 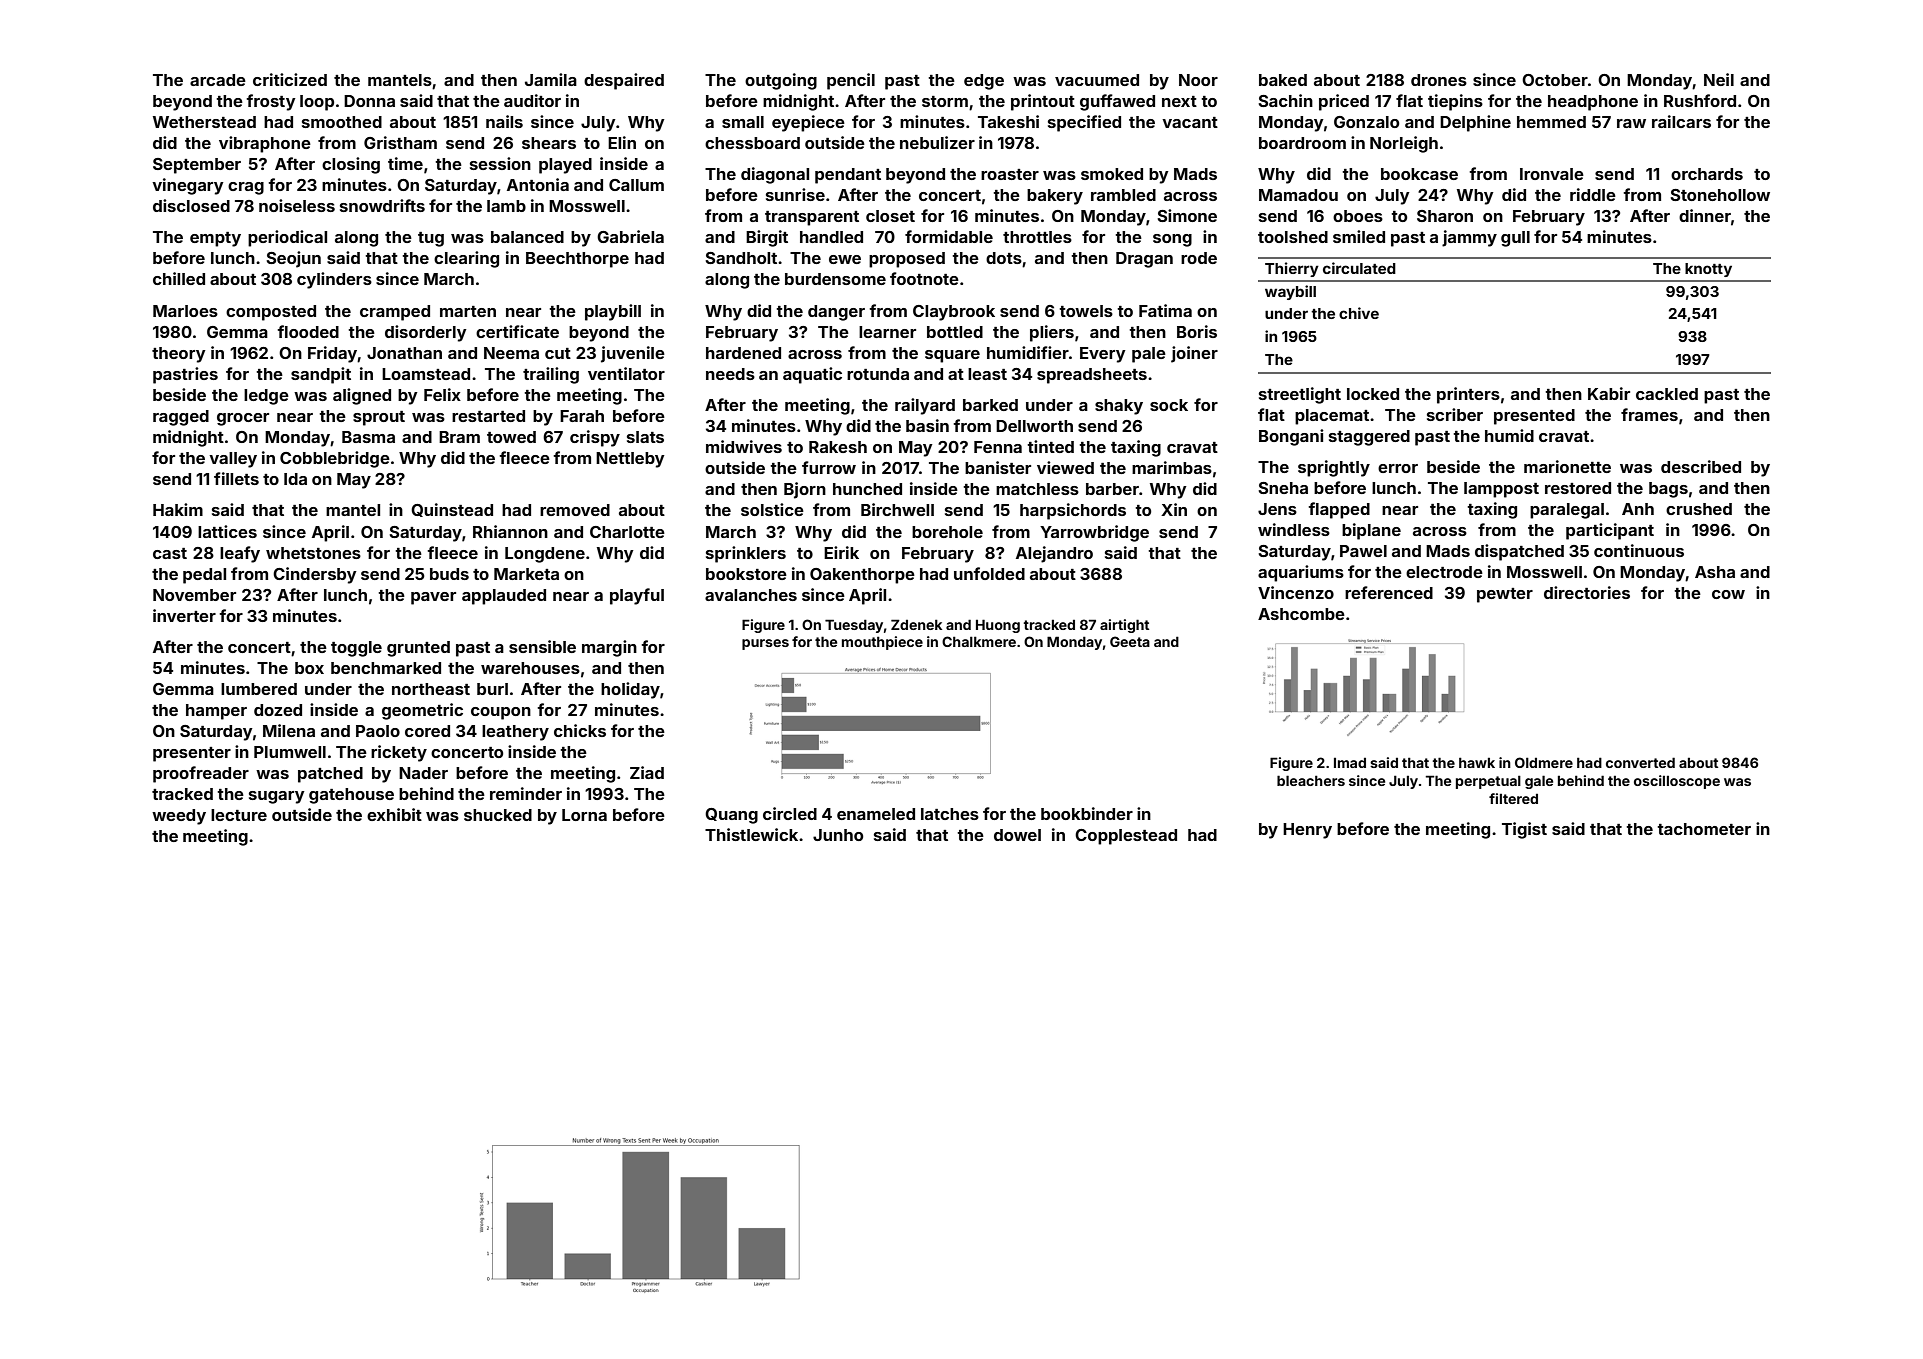 I want to click on diagonal, so click(x=775, y=175).
